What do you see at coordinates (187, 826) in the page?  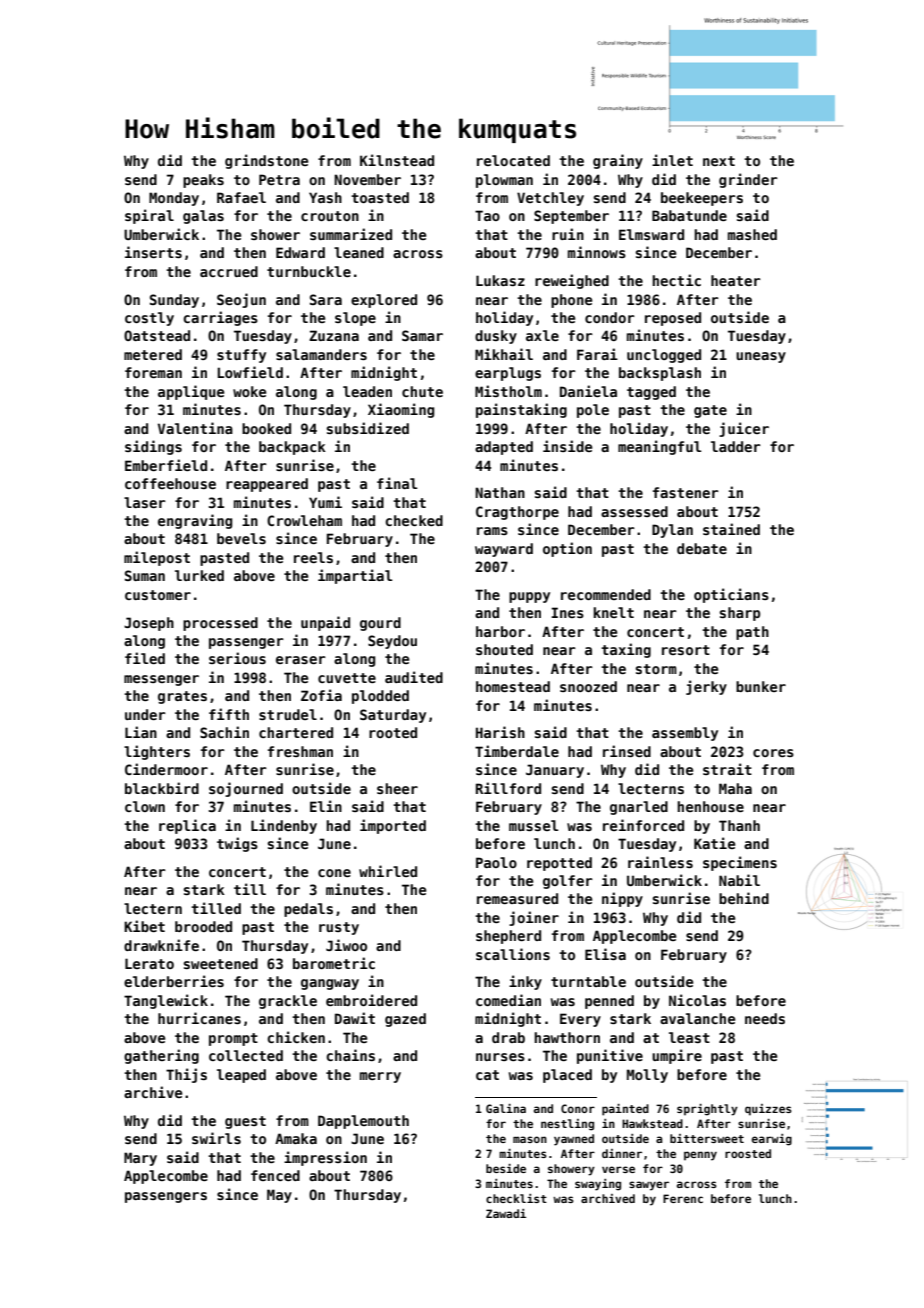 I see `replica` at bounding box center [187, 826].
